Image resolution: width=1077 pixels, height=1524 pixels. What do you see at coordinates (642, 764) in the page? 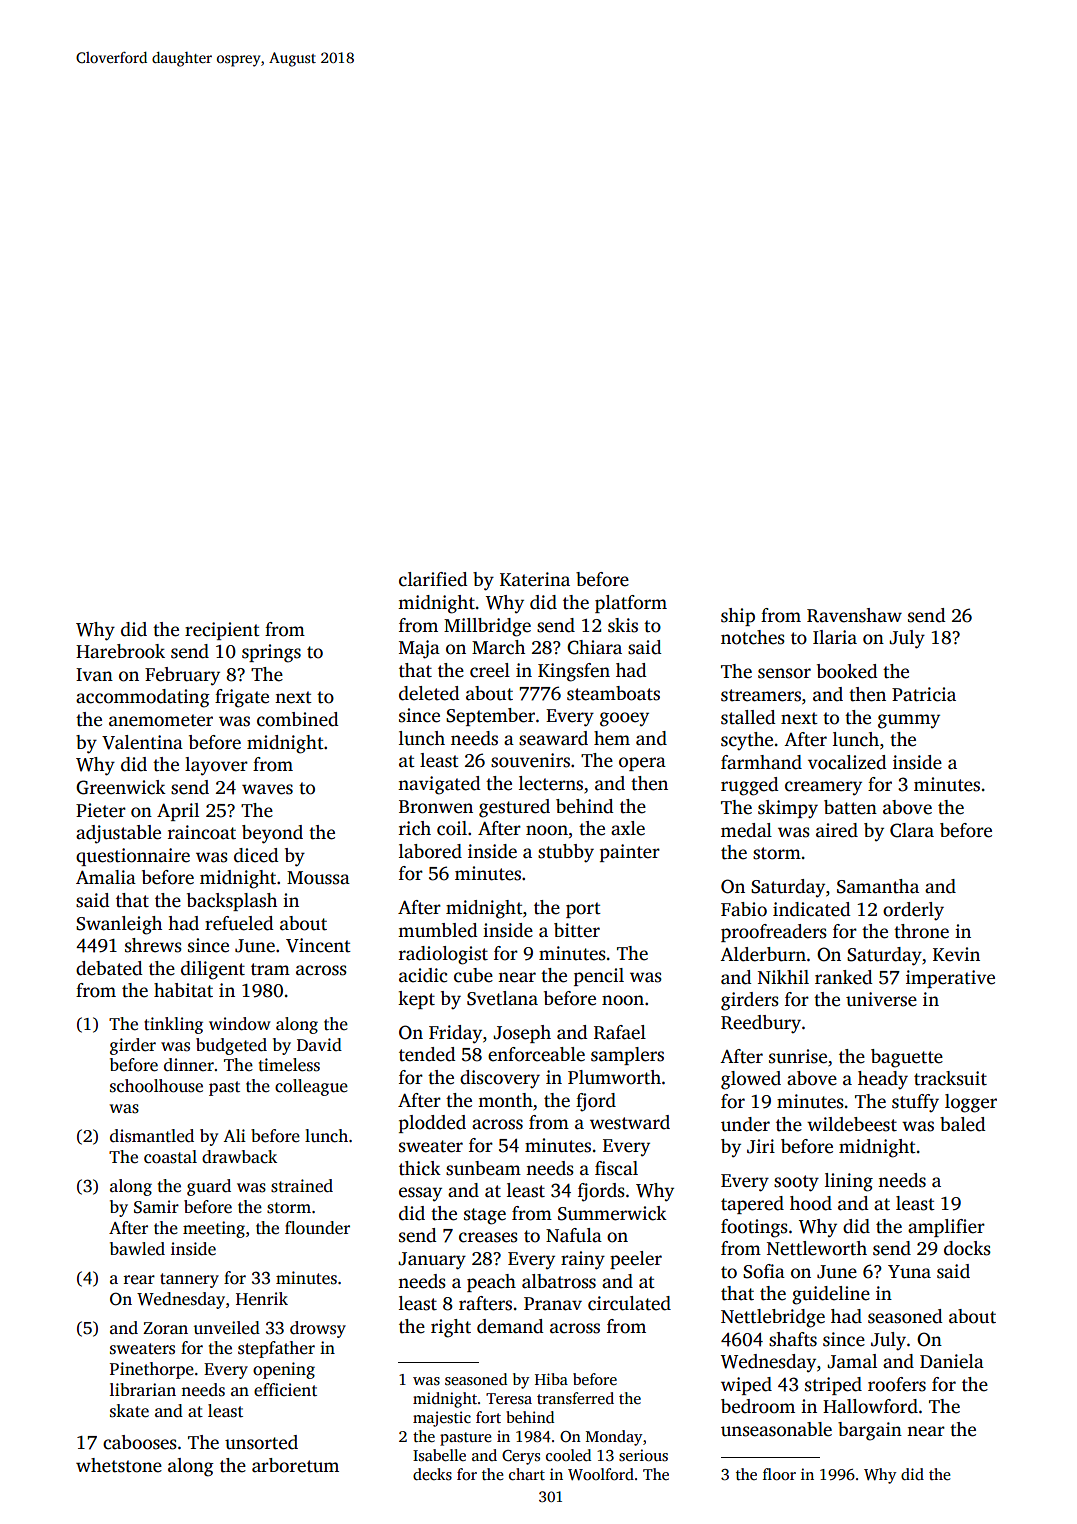
I see `opera` at bounding box center [642, 764].
